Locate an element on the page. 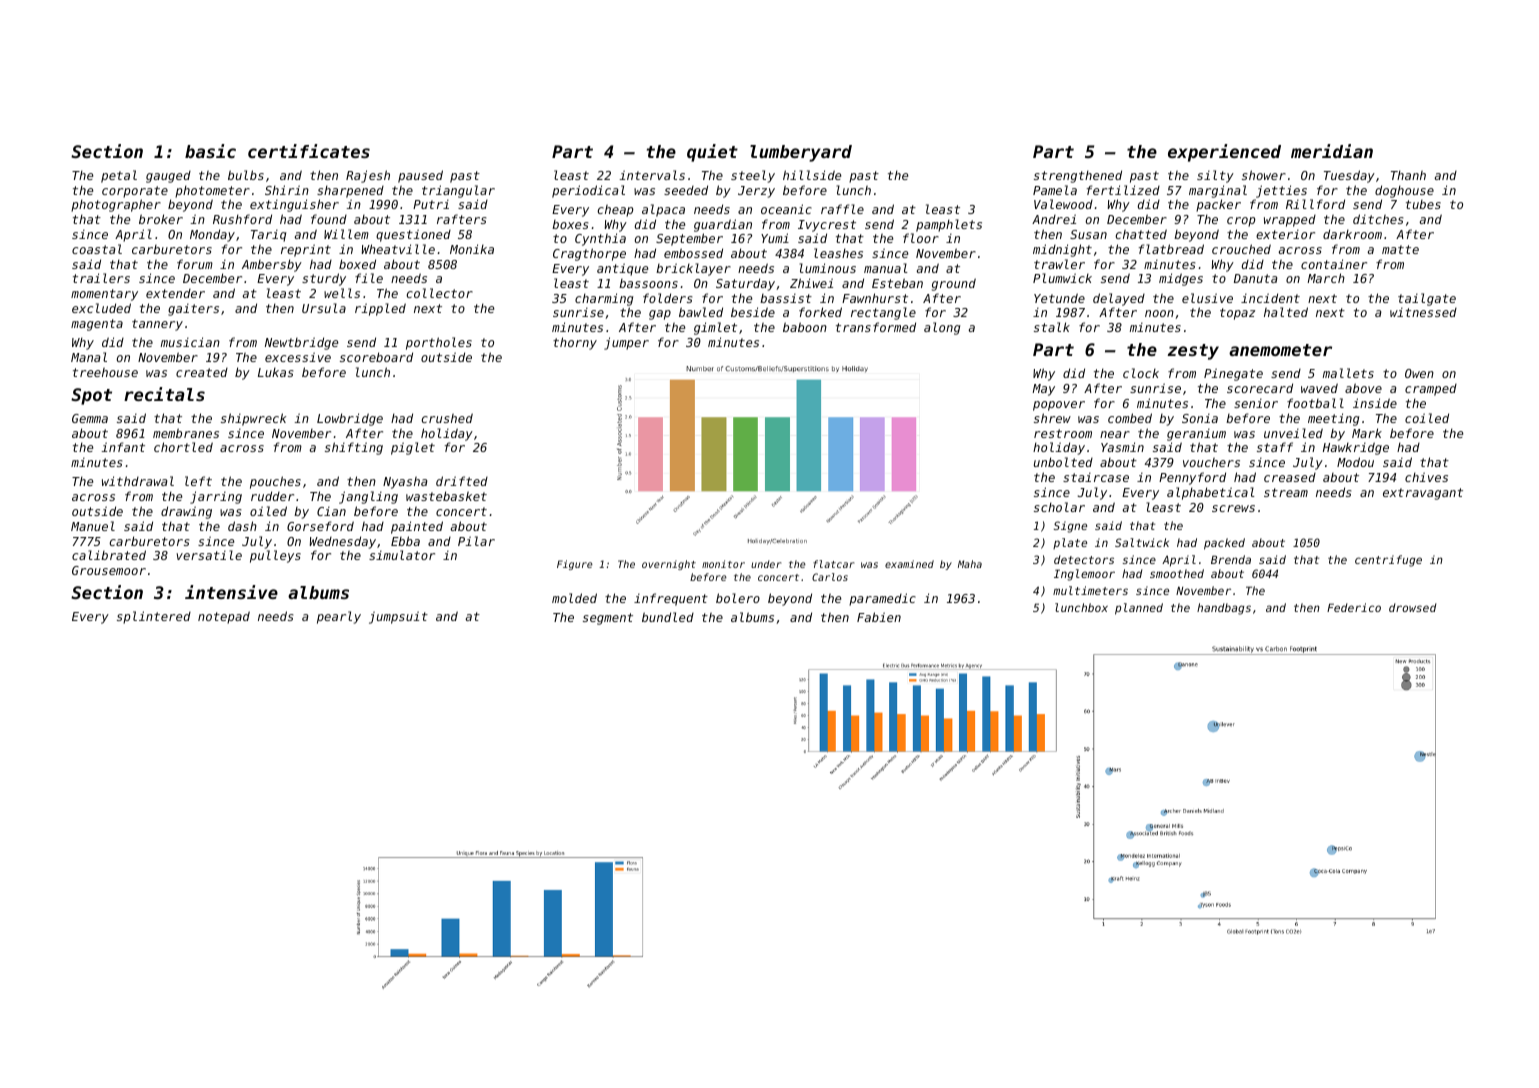  versatile is located at coordinates (209, 555).
